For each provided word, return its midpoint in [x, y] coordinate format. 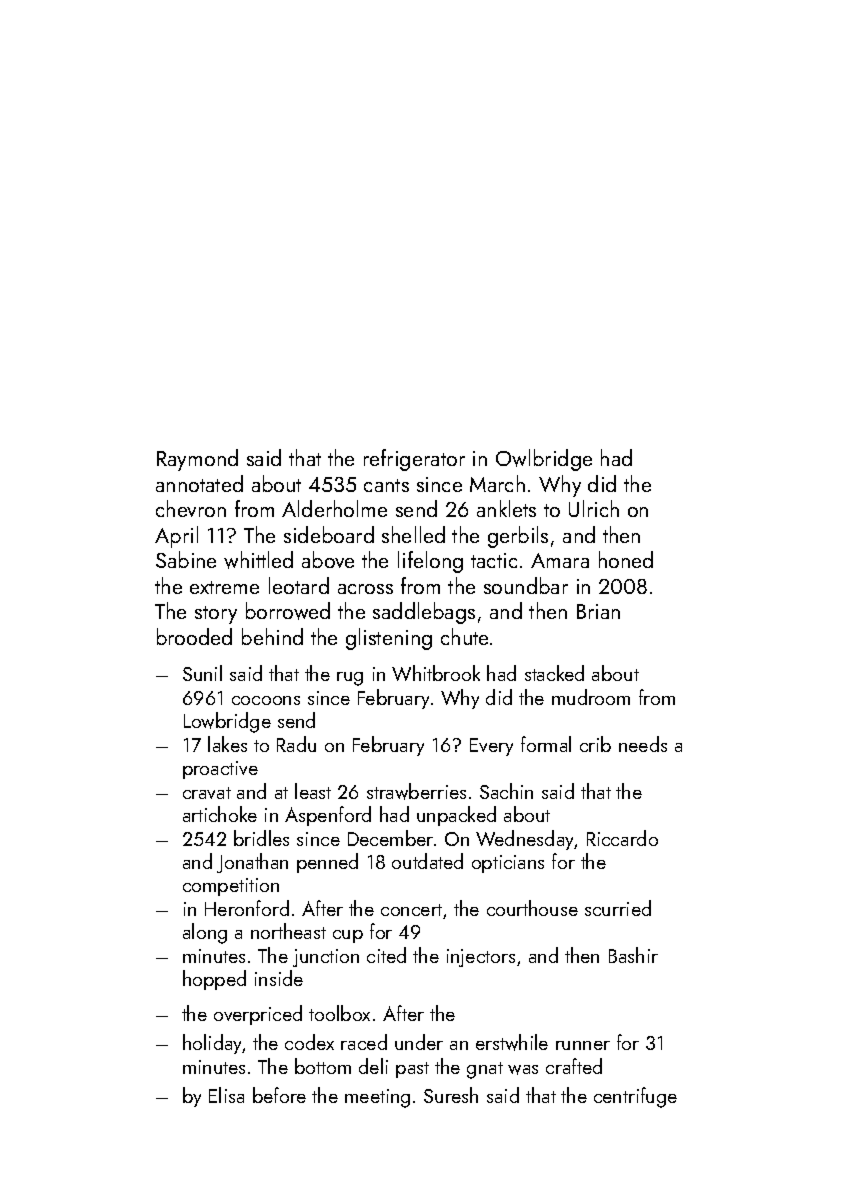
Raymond [197, 460]
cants [386, 485]
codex [309, 1042]
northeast [288, 931]
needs [643, 744]
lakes [227, 744]
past [412, 1070]
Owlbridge [544, 460]
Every [491, 747]
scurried [618, 908]
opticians [508, 864]
